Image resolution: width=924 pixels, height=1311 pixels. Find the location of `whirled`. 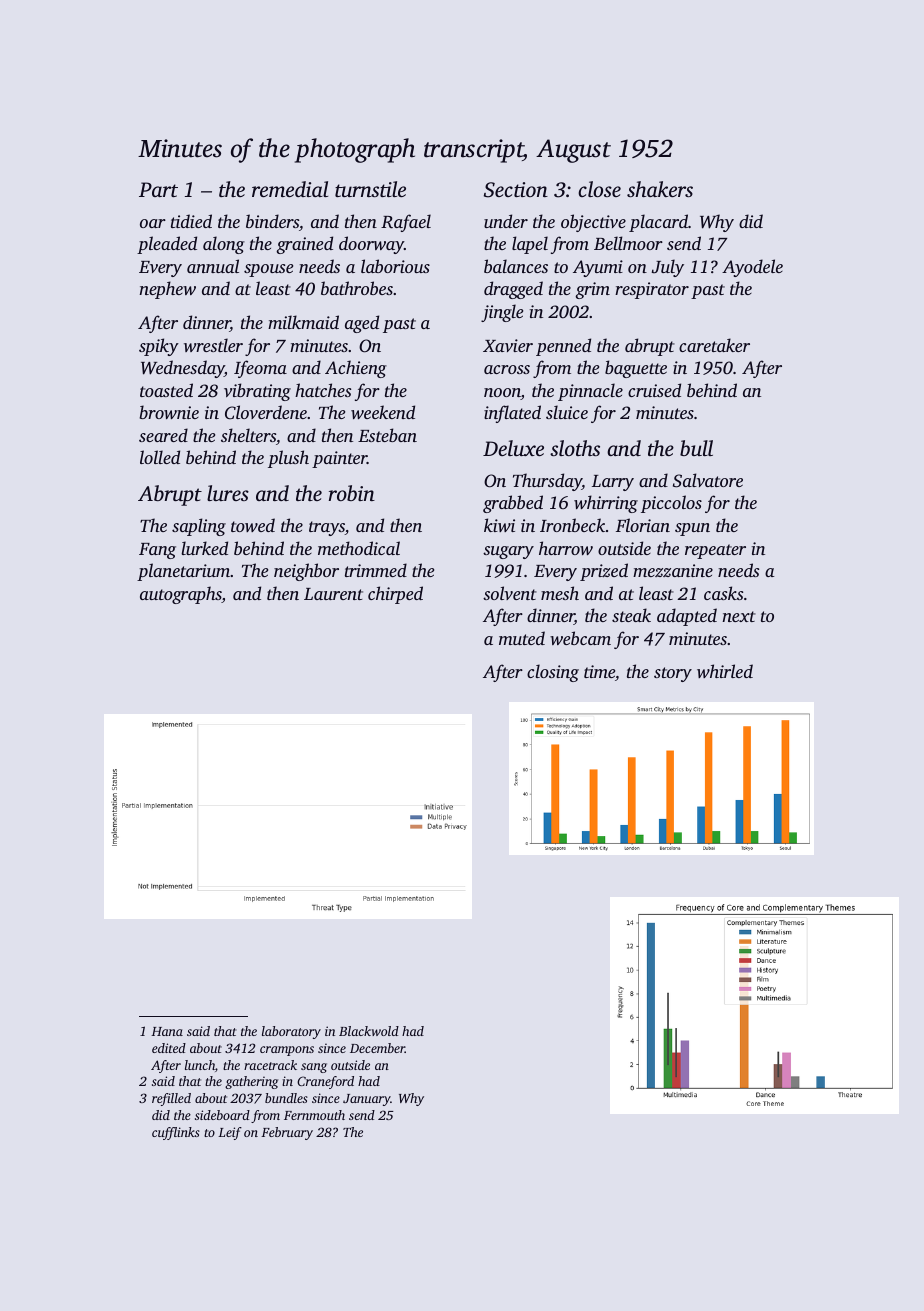

whirled is located at coordinates (725, 671).
